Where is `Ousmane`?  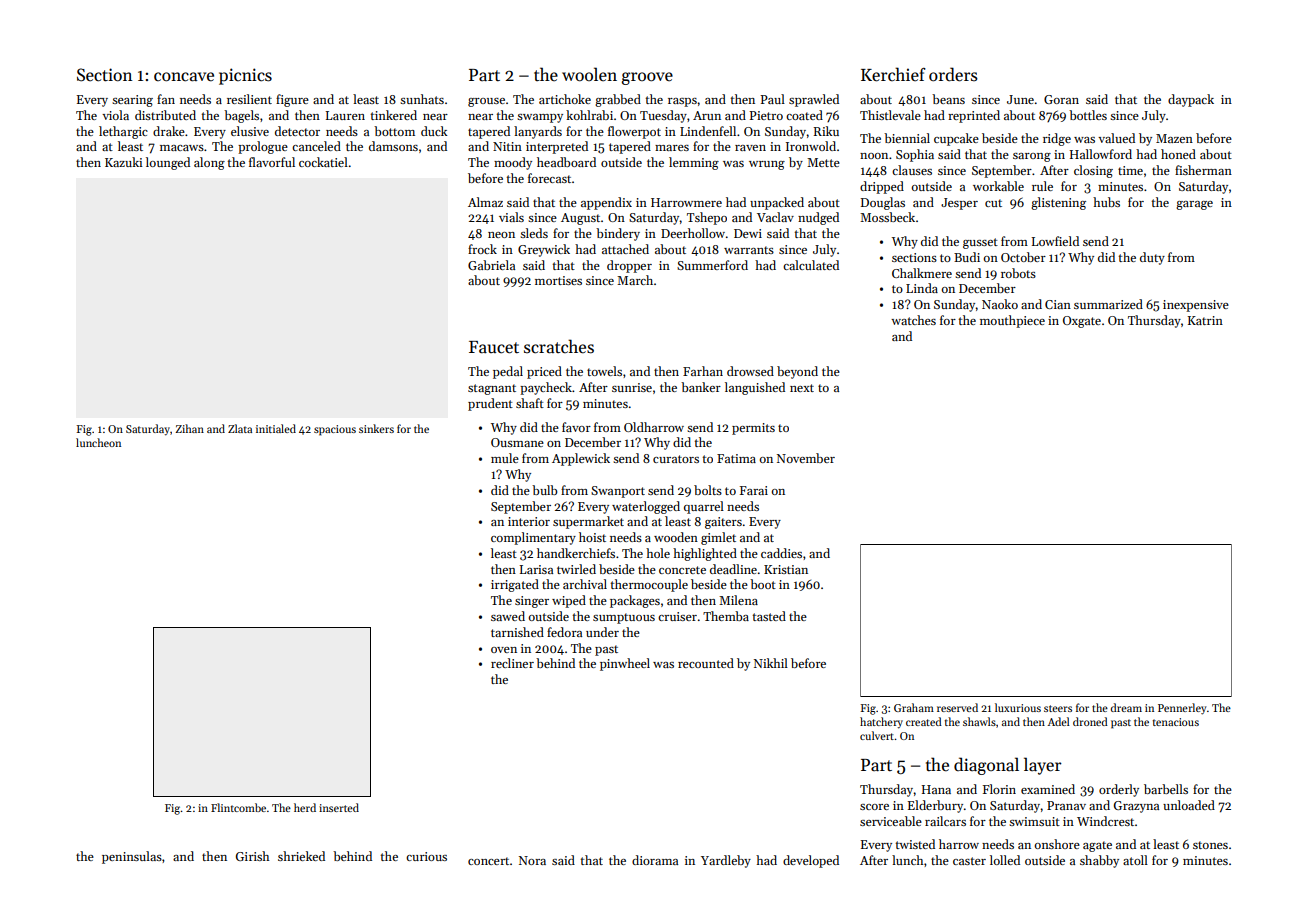 Ousmane is located at coordinates (517, 442).
